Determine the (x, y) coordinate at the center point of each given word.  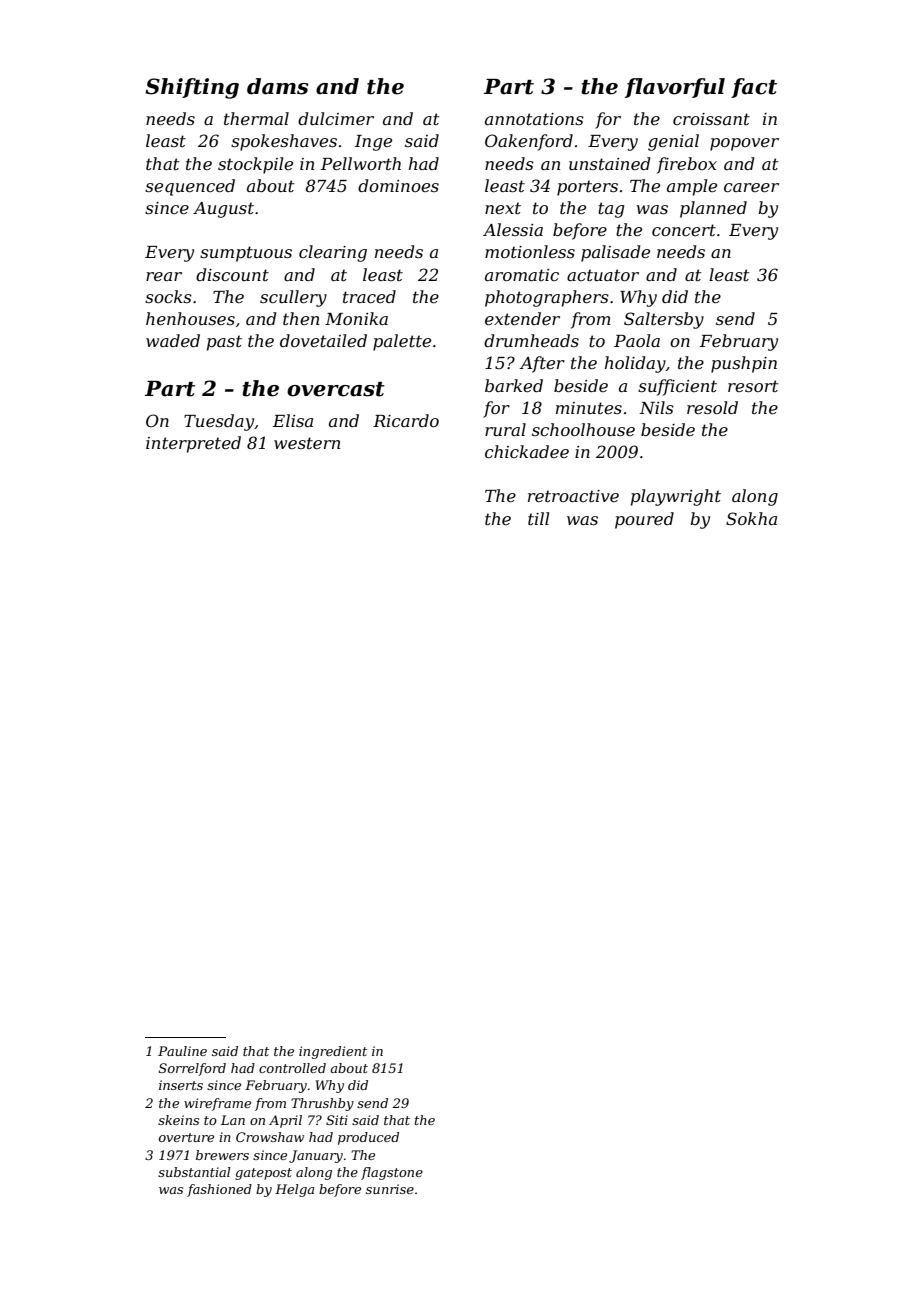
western (307, 443)
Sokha (751, 518)
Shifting (192, 88)
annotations (534, 119)
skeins (178, 1120)
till (538, 518)
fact (754, 88)
